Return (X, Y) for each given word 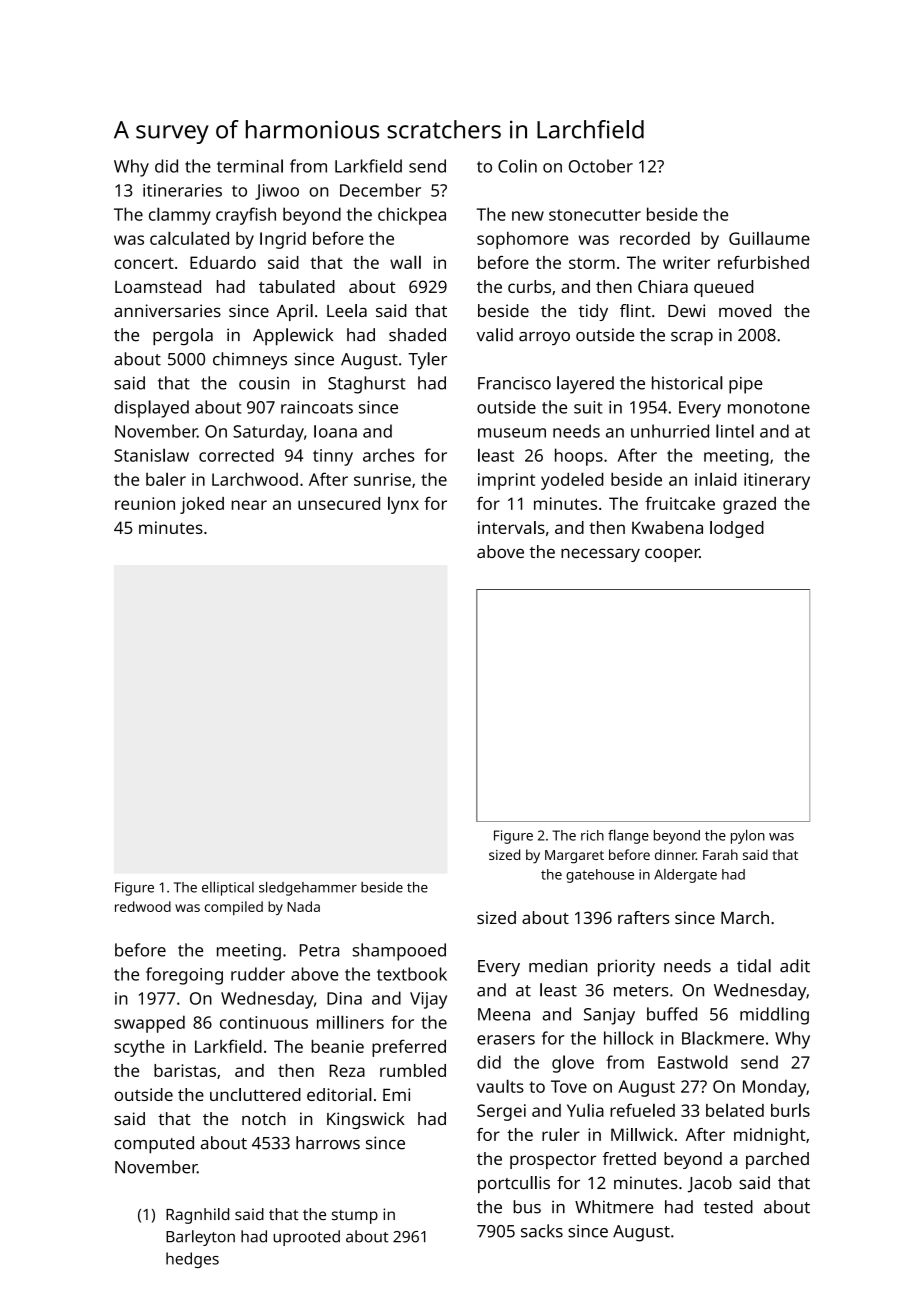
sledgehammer (308, 888)
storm (592, 263)
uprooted (306, 1238)
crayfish (246, 216)
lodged (737, 529)
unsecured (339, 503)
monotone (769, 408)
